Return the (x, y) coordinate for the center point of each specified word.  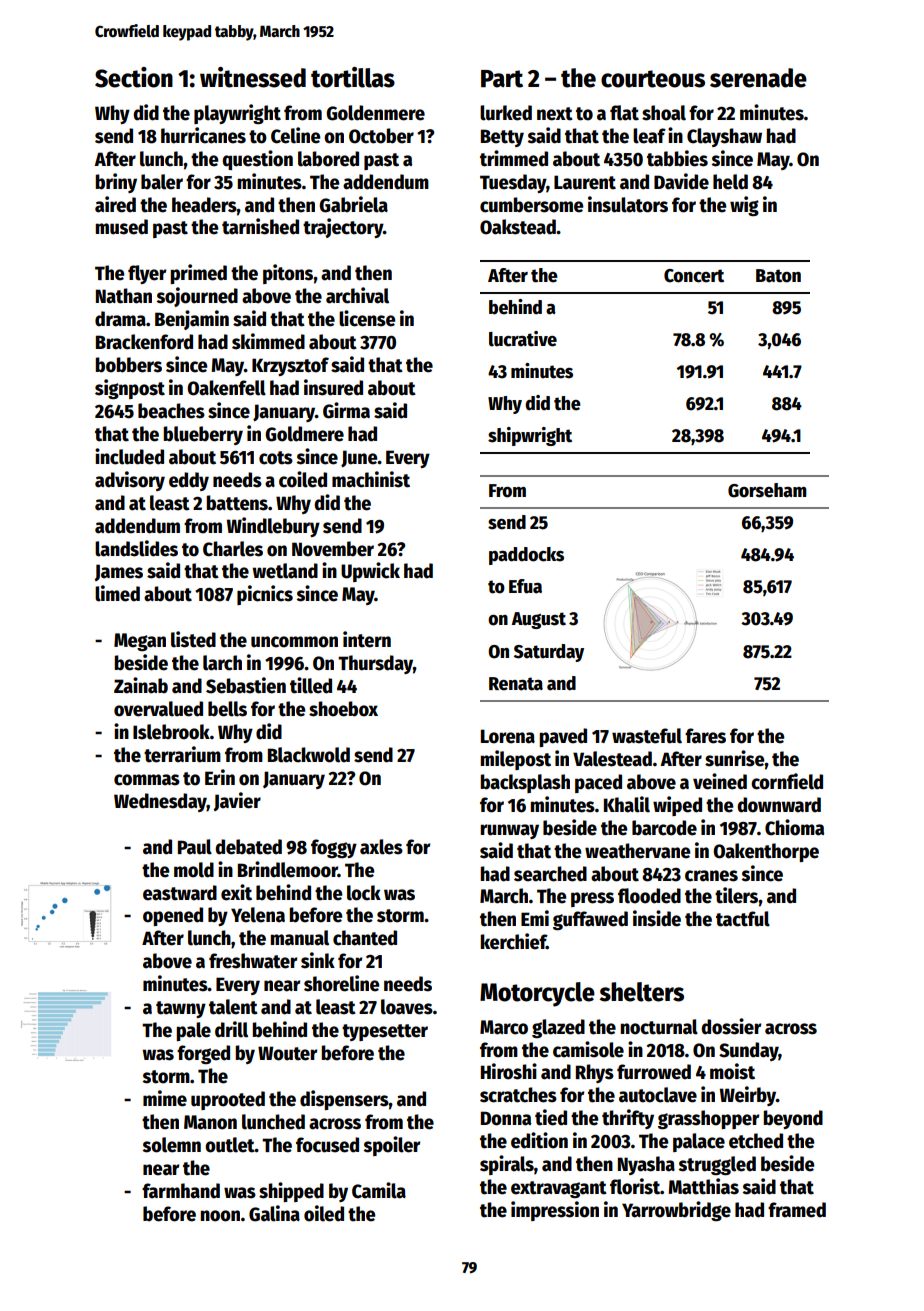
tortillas (353, 77)
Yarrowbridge (676, 1211)
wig (744, 206)
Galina (274, 1213)
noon (220, 1216)
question (257, 160)
